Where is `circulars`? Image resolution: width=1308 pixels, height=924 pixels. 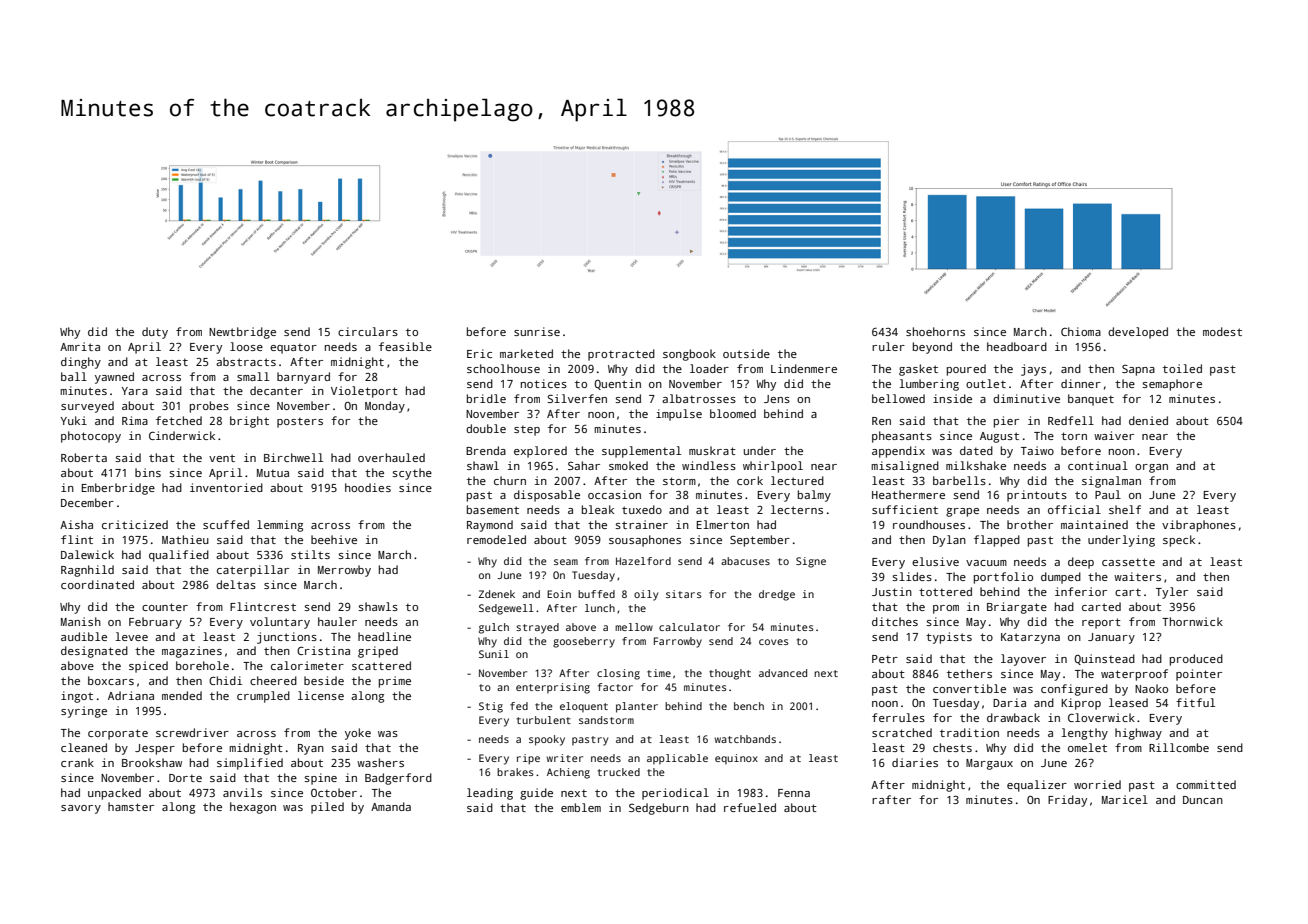
circulars is located at coordinates (368, 331).
